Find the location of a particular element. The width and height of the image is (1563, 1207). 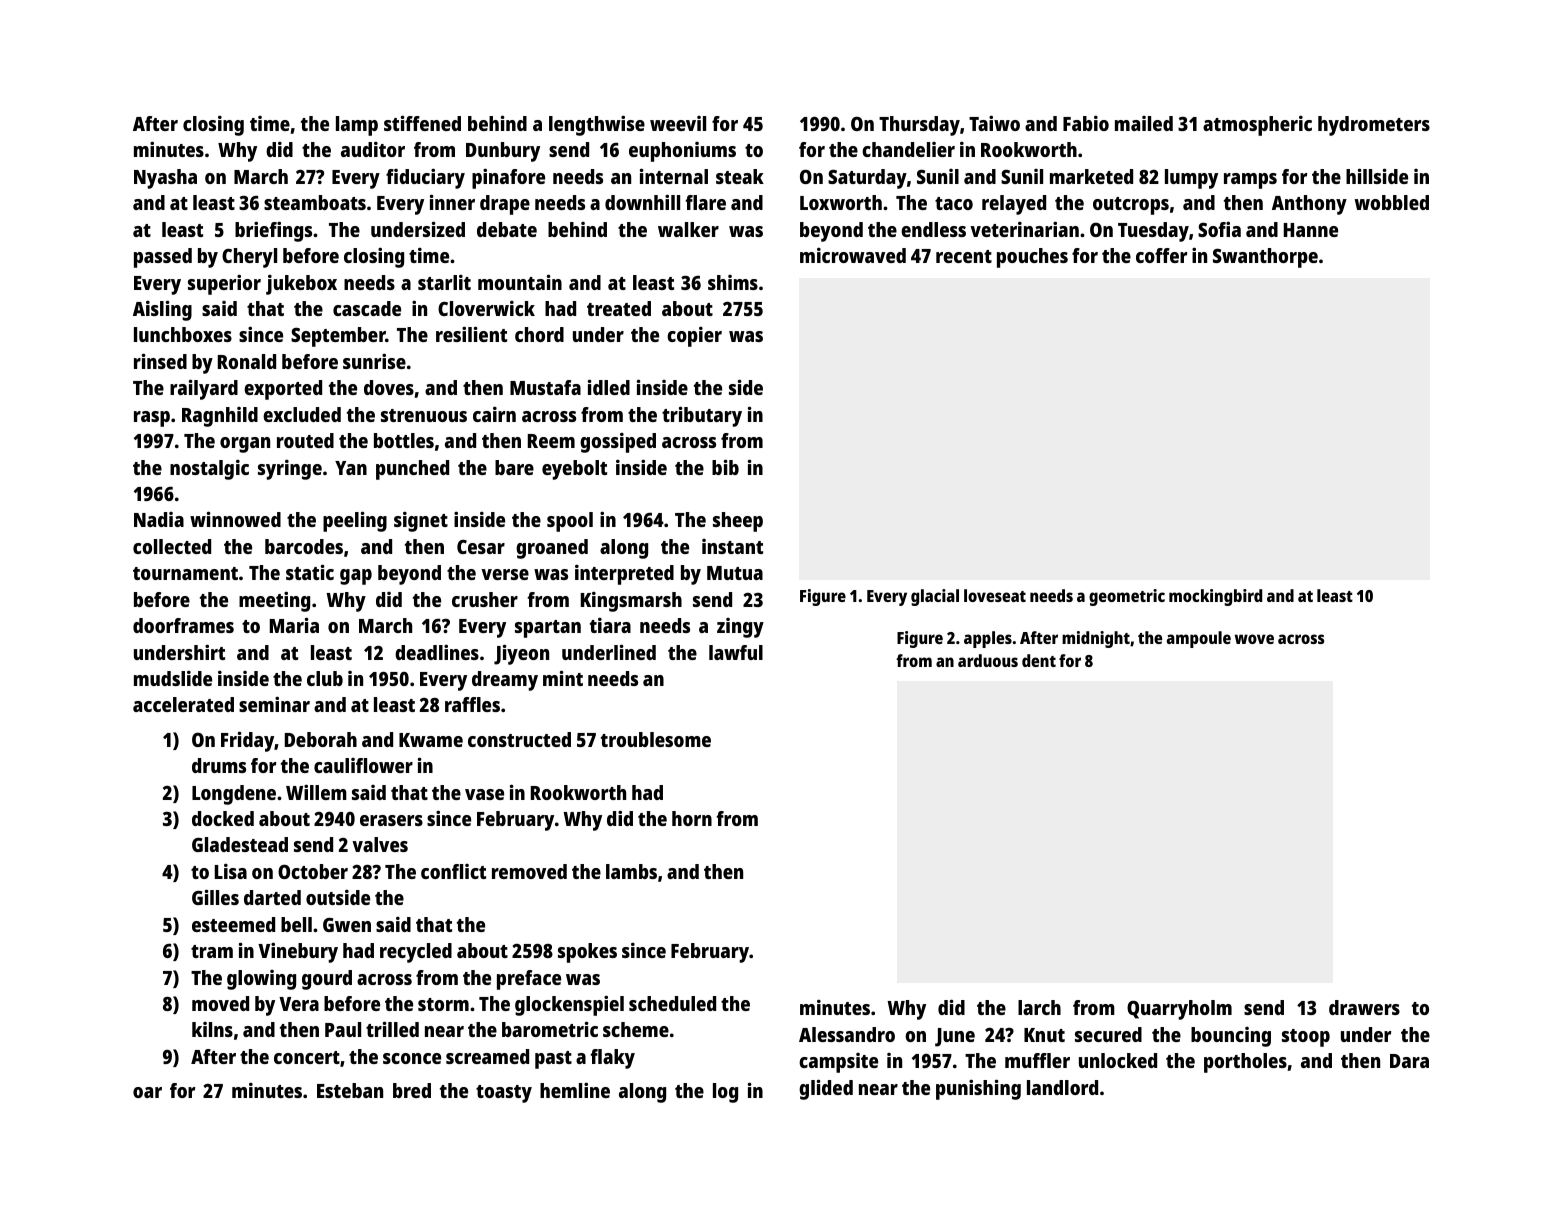

atmospheric is located at coordinates (1257, 125).
